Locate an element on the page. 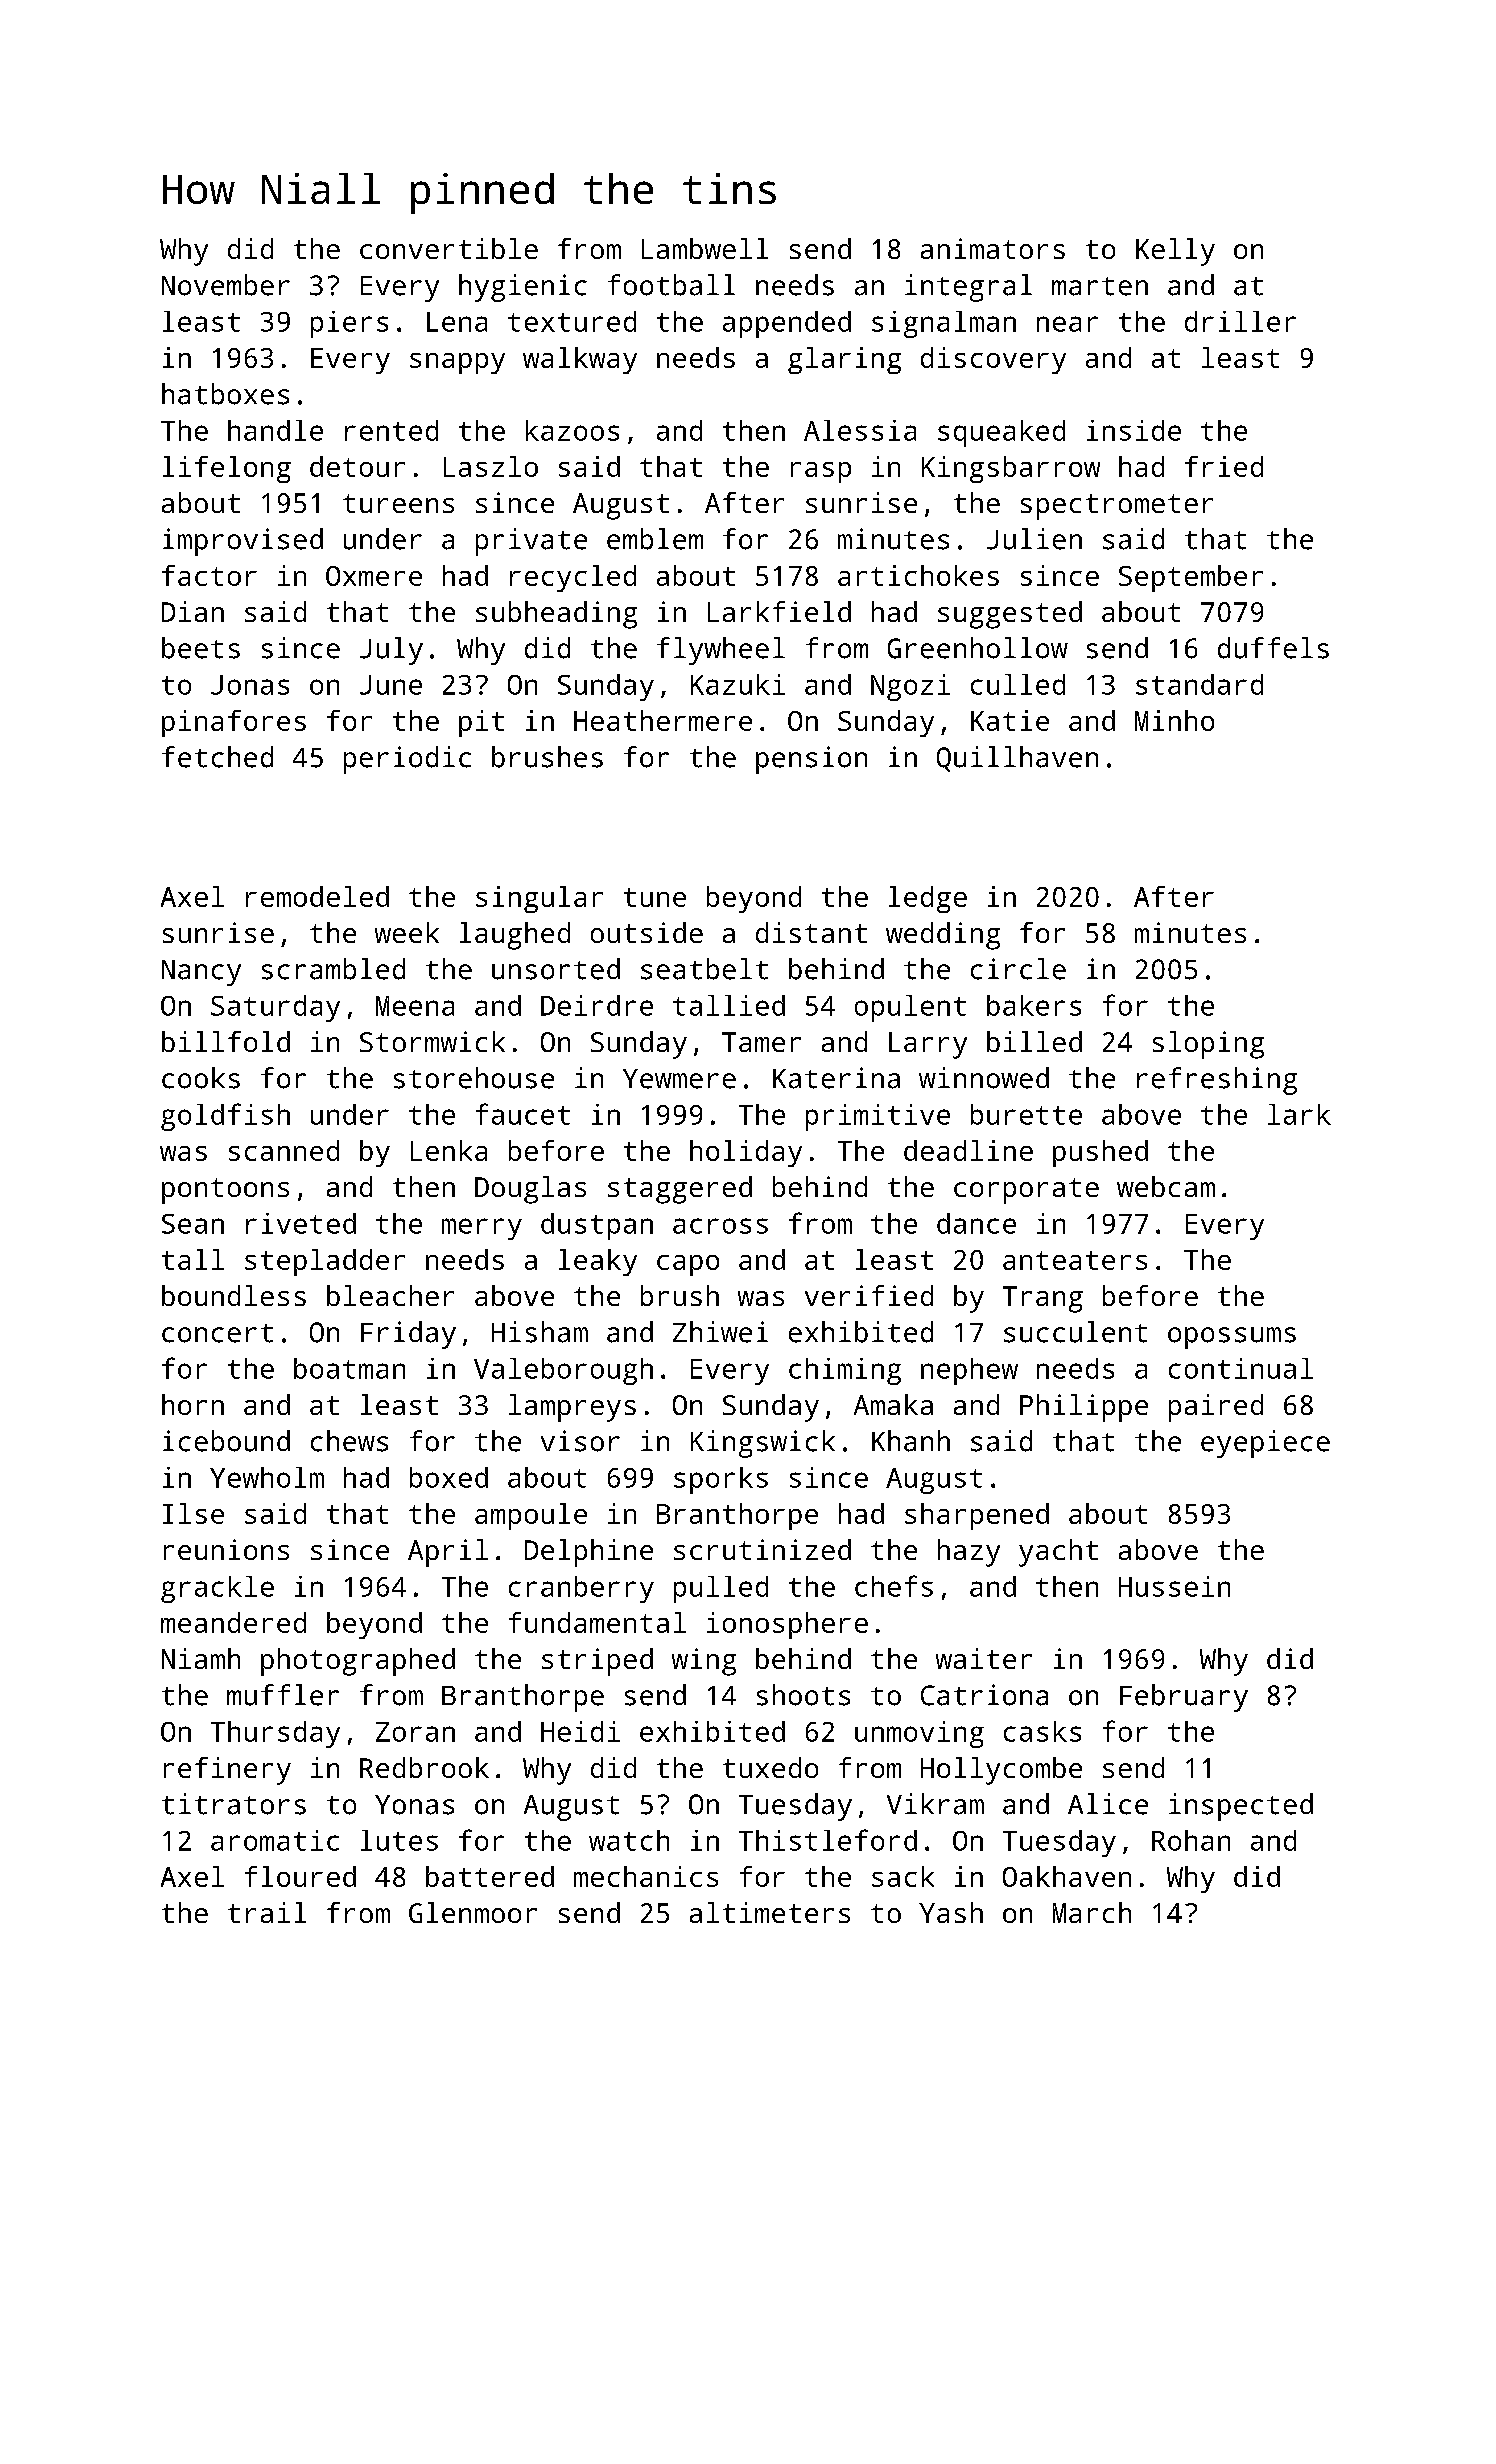 The image size is (1496, 2464). Lenka is located at coordinates (449, 1150).
